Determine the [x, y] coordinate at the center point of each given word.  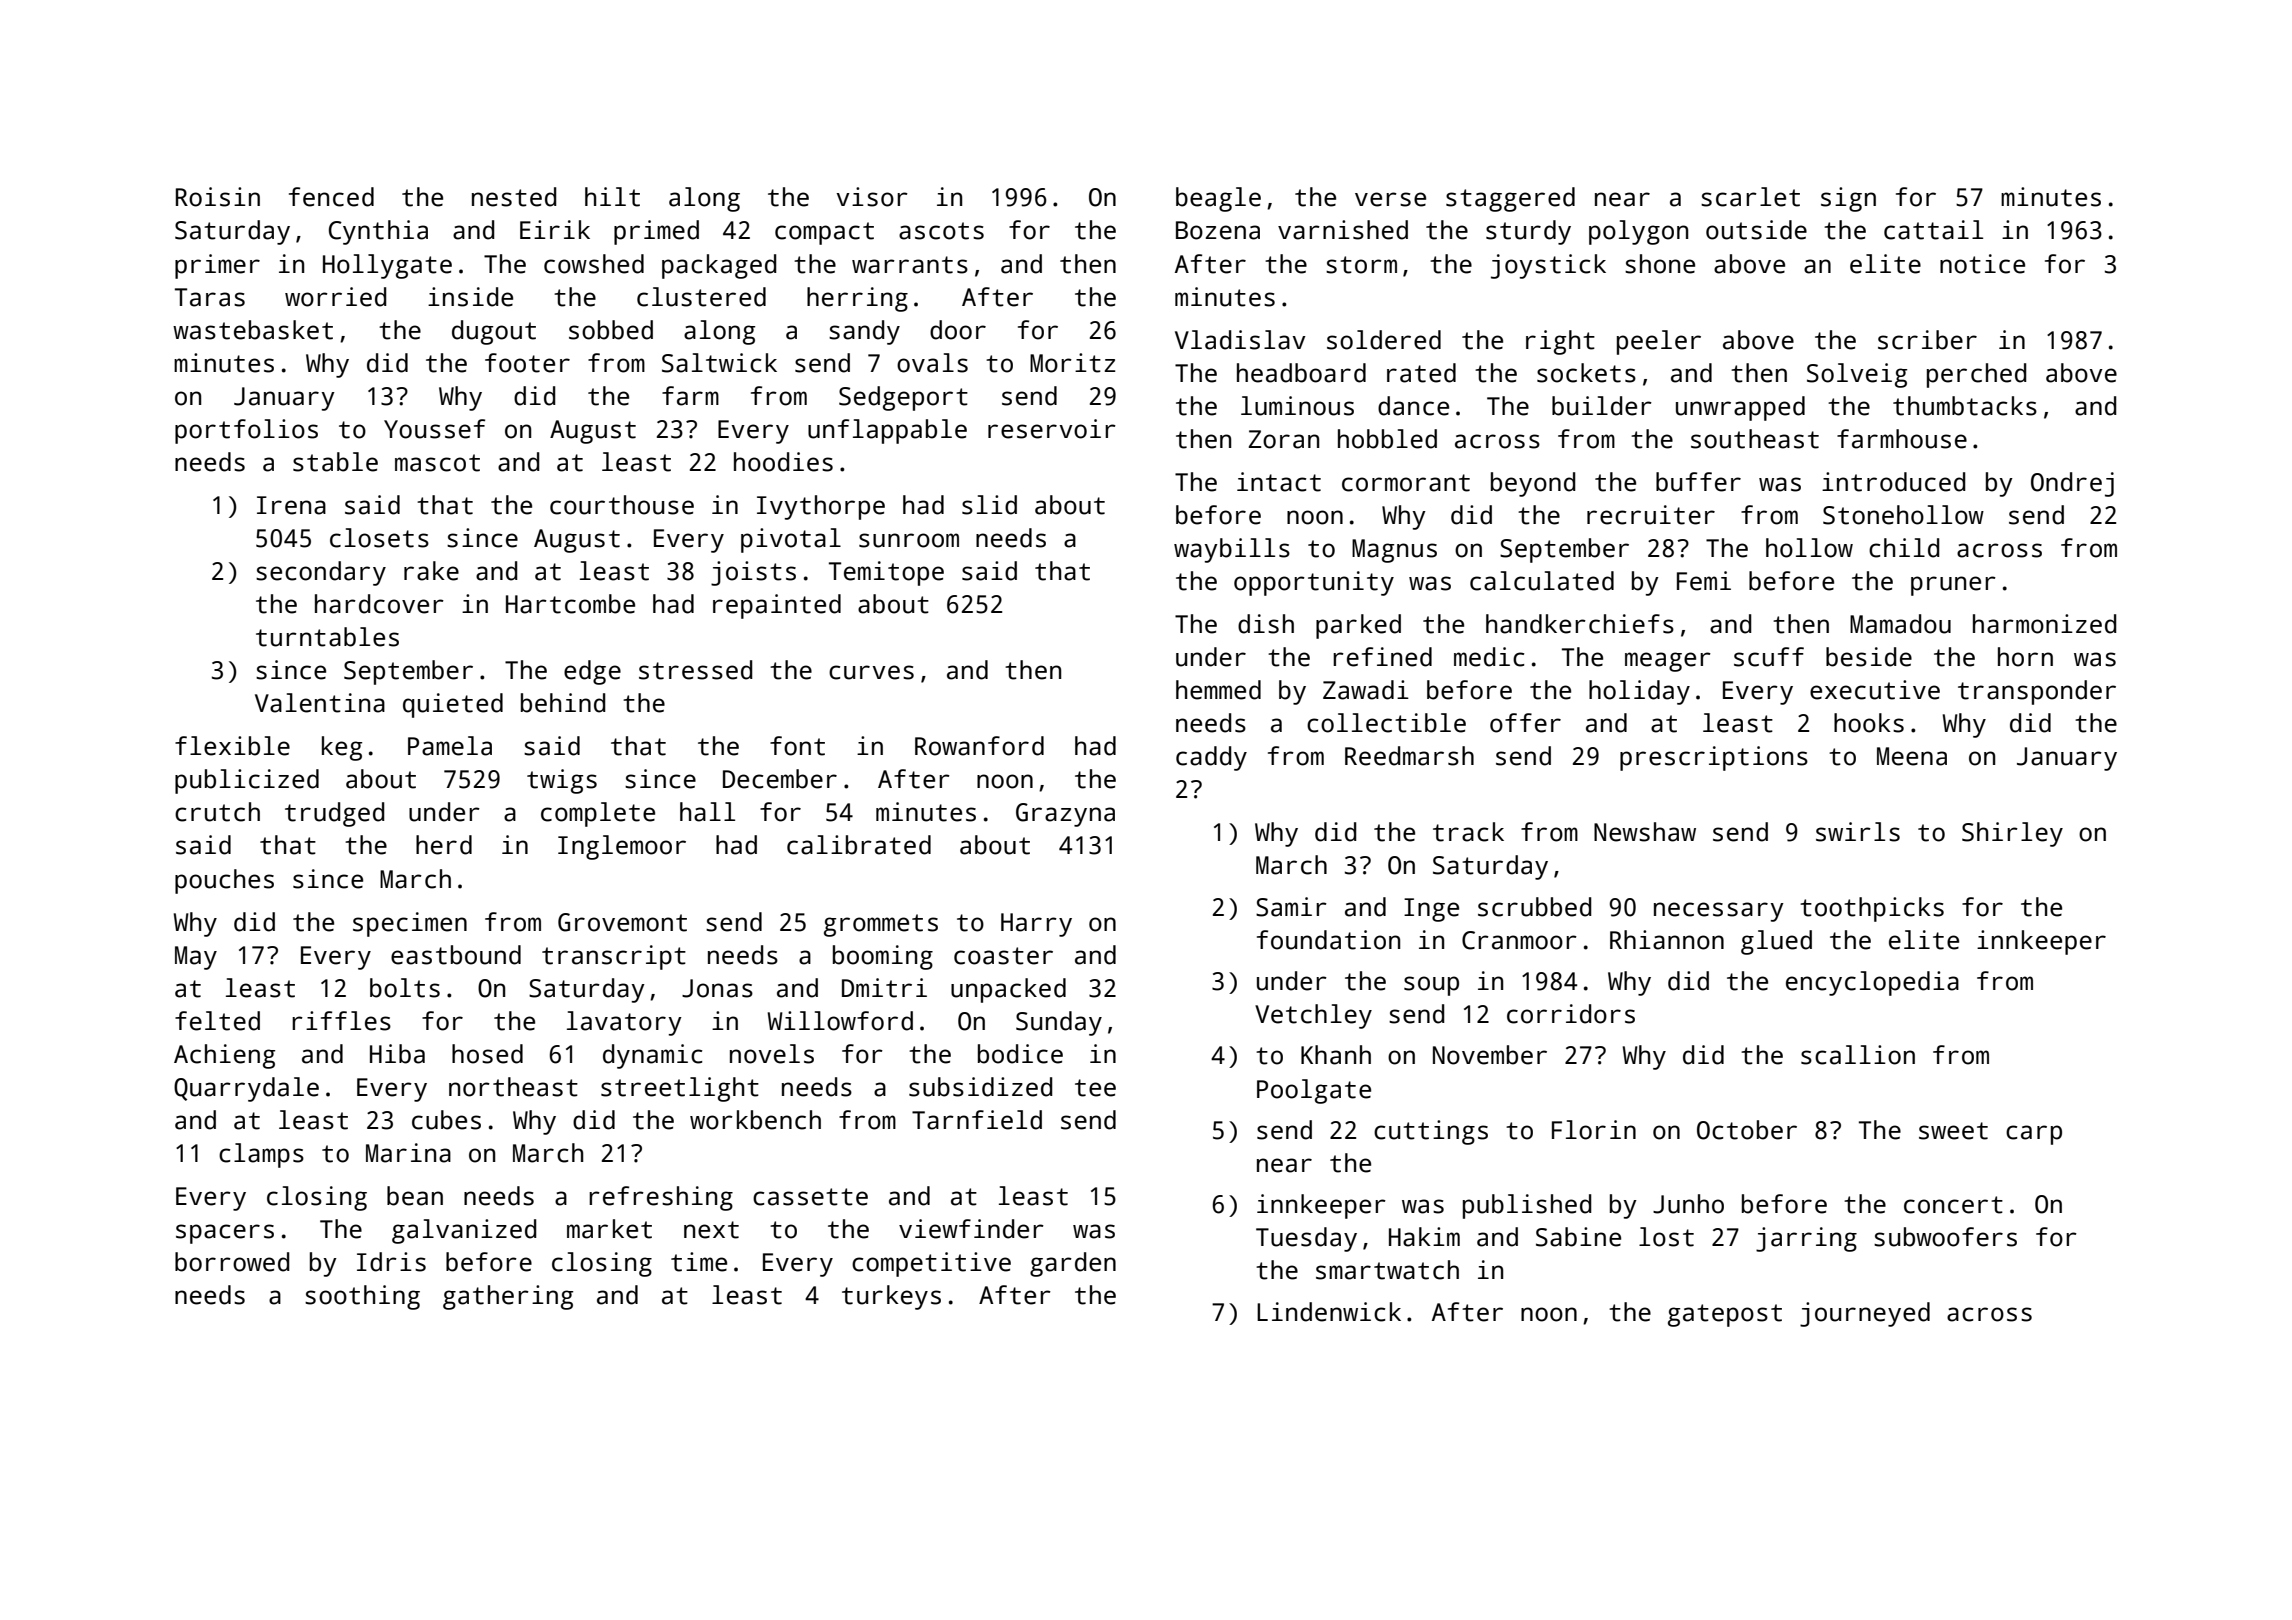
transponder [2037, 692]
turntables [327, 637]
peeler [1659, 342]
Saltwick [719, 363]
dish [1266, 624]
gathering [508, 1297]
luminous [1297, 406]
